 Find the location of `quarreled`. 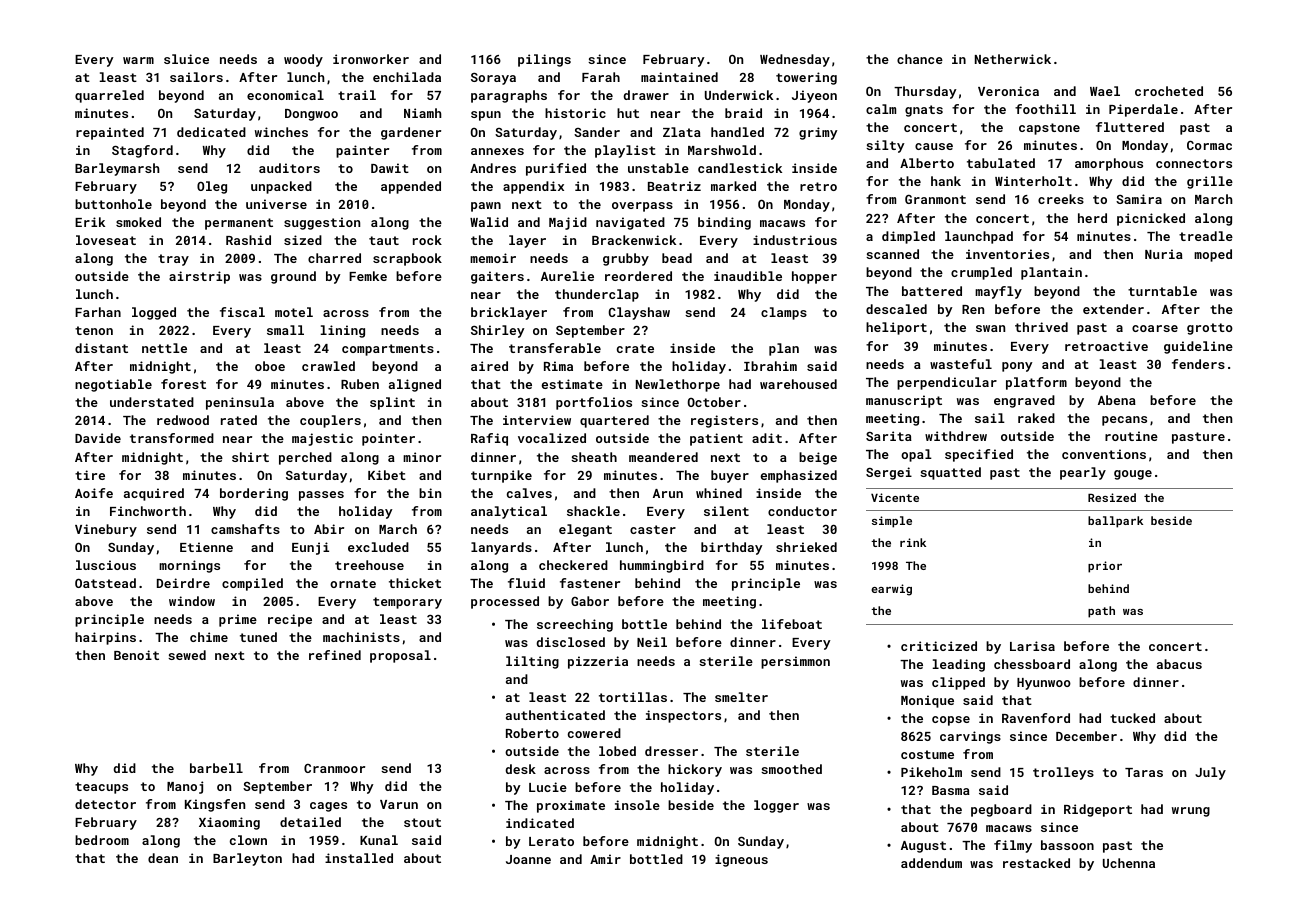

quarreled is located at coordinates (109, 96).
